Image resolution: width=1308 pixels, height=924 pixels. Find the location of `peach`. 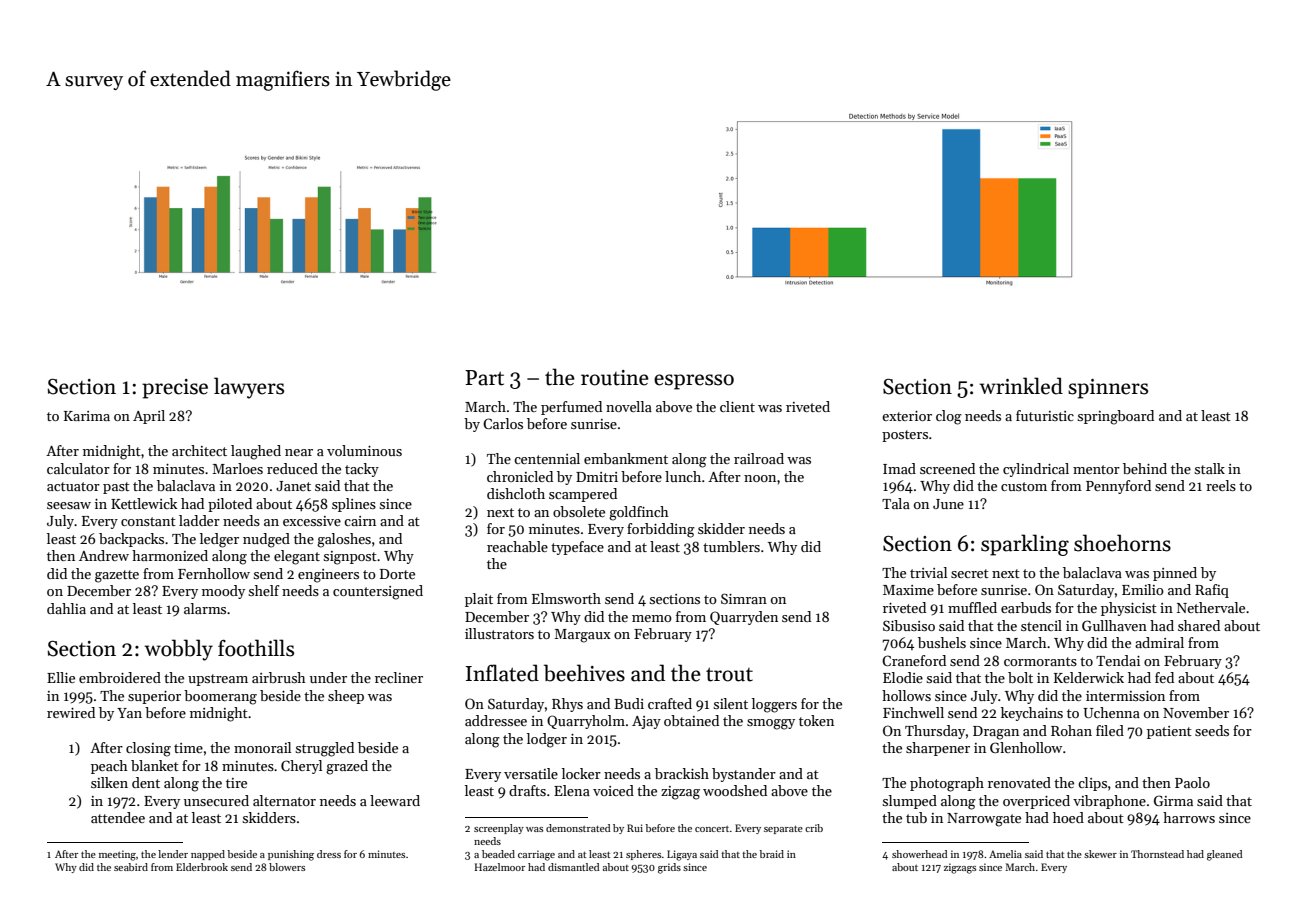

peach is located at coordinates (109, 767).
